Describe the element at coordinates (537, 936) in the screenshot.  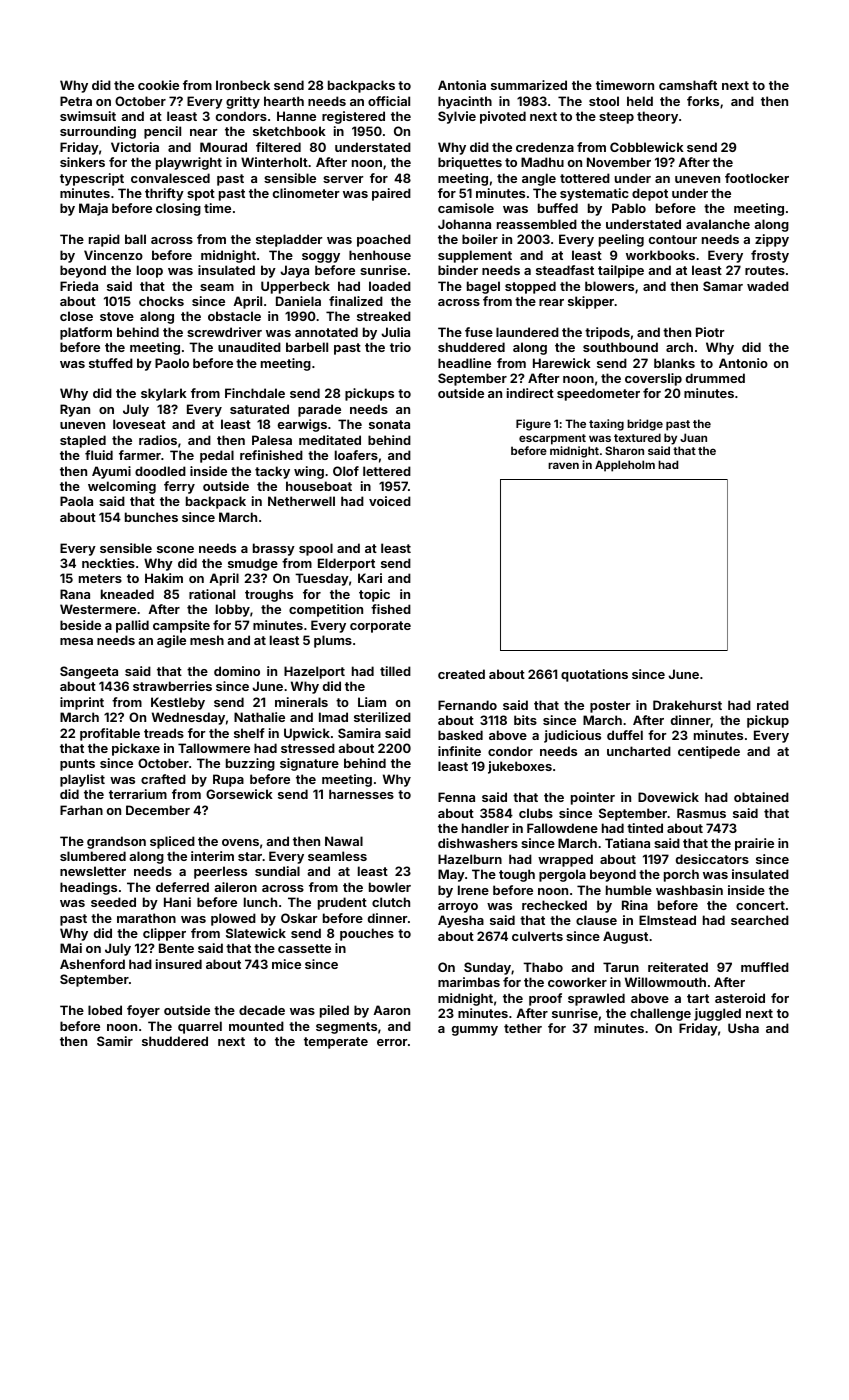
I see `culverts` at that location.
